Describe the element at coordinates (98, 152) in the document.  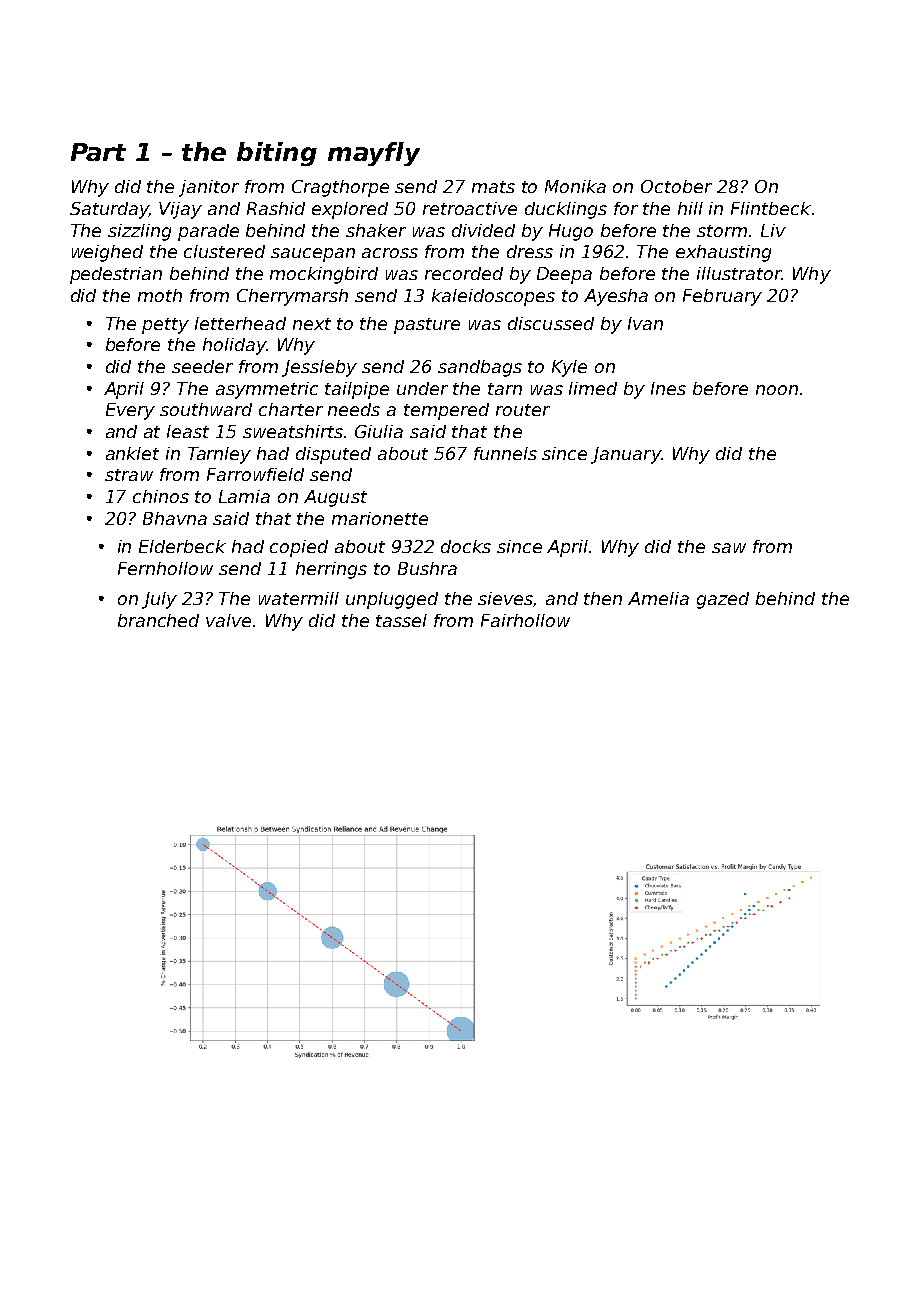
I see `Part` at that location.
